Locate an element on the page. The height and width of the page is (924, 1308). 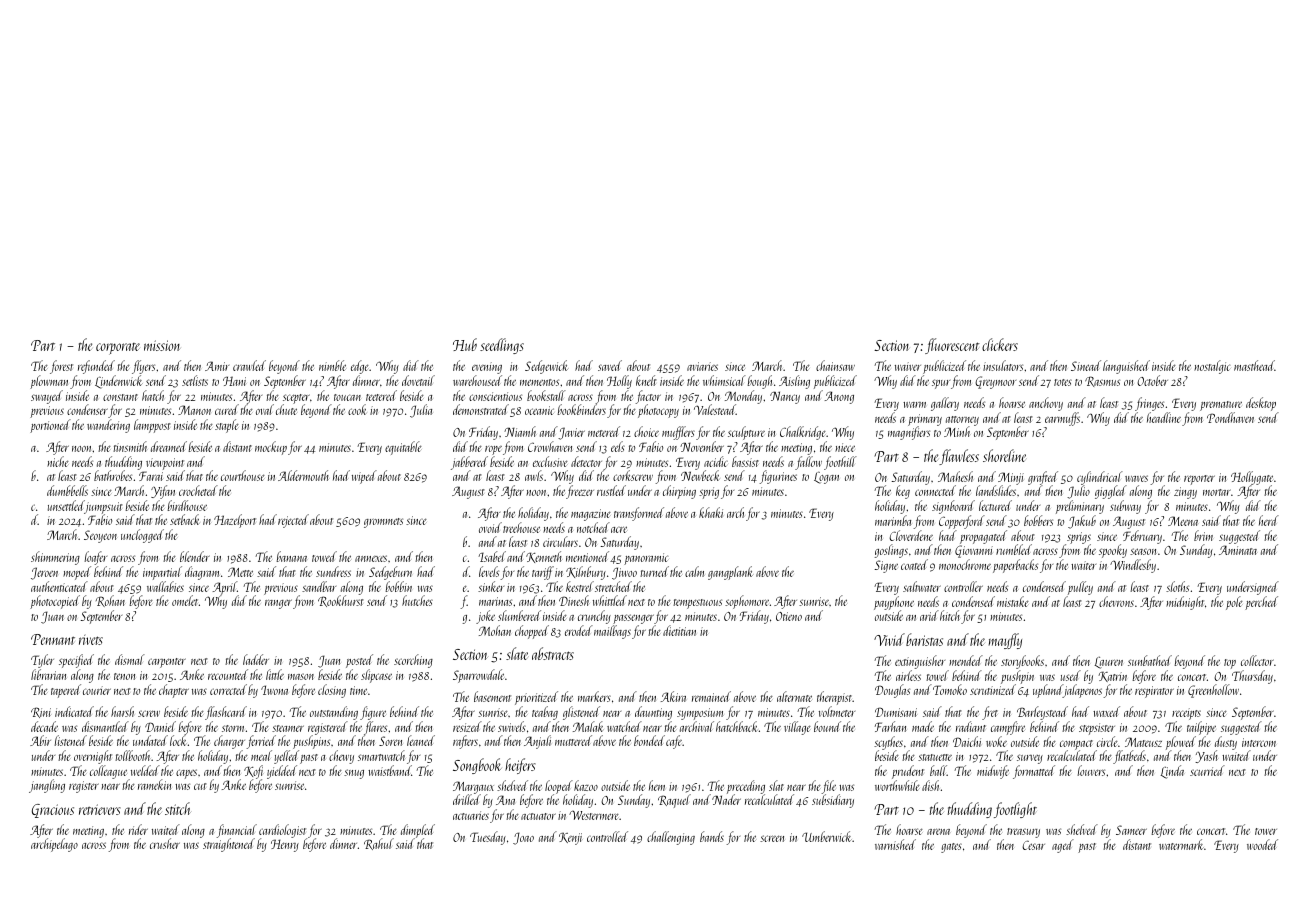
marimba is located at coordinates (893, 520).
